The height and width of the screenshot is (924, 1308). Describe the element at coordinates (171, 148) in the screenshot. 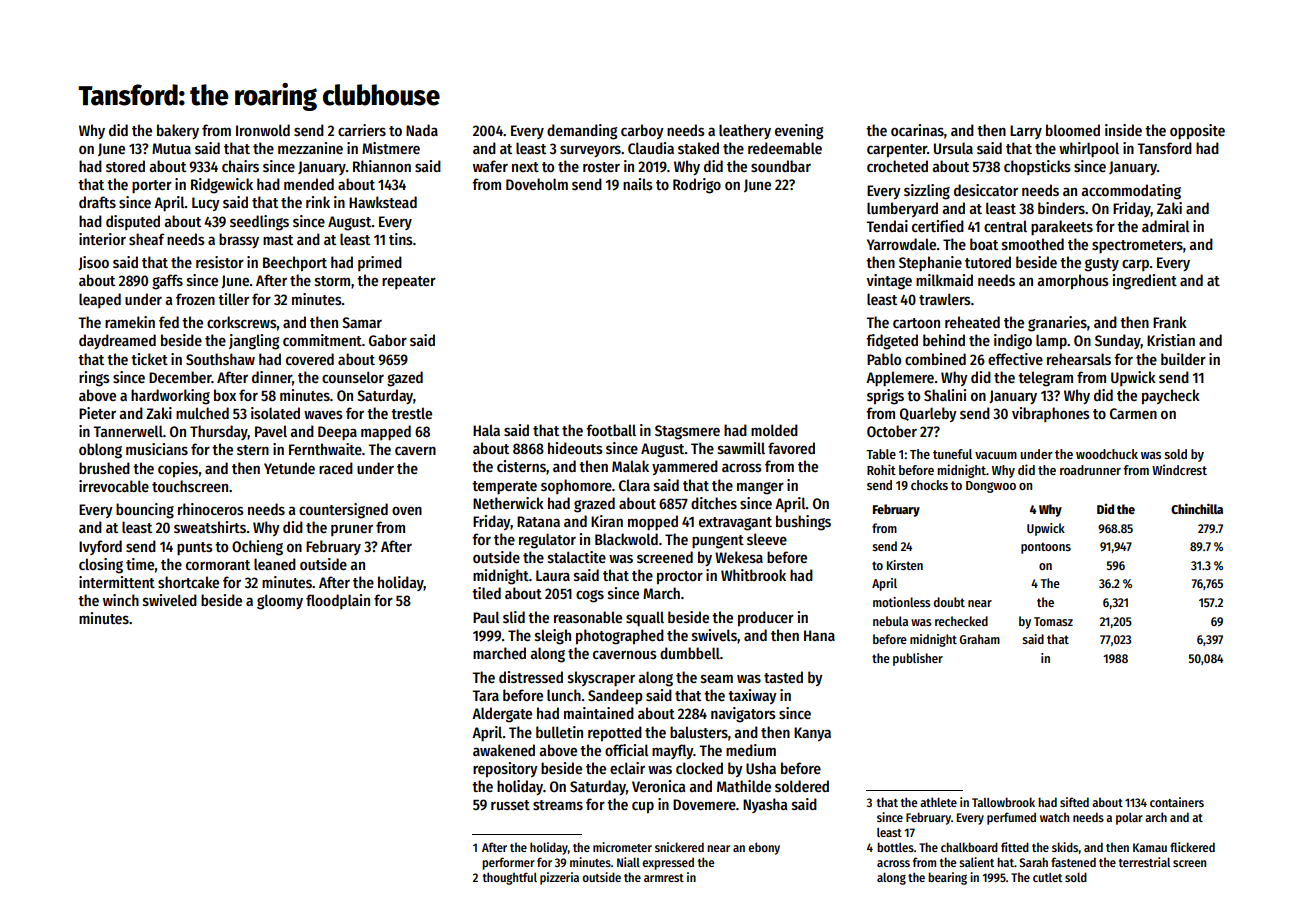

I see `Mutua` at that location.
